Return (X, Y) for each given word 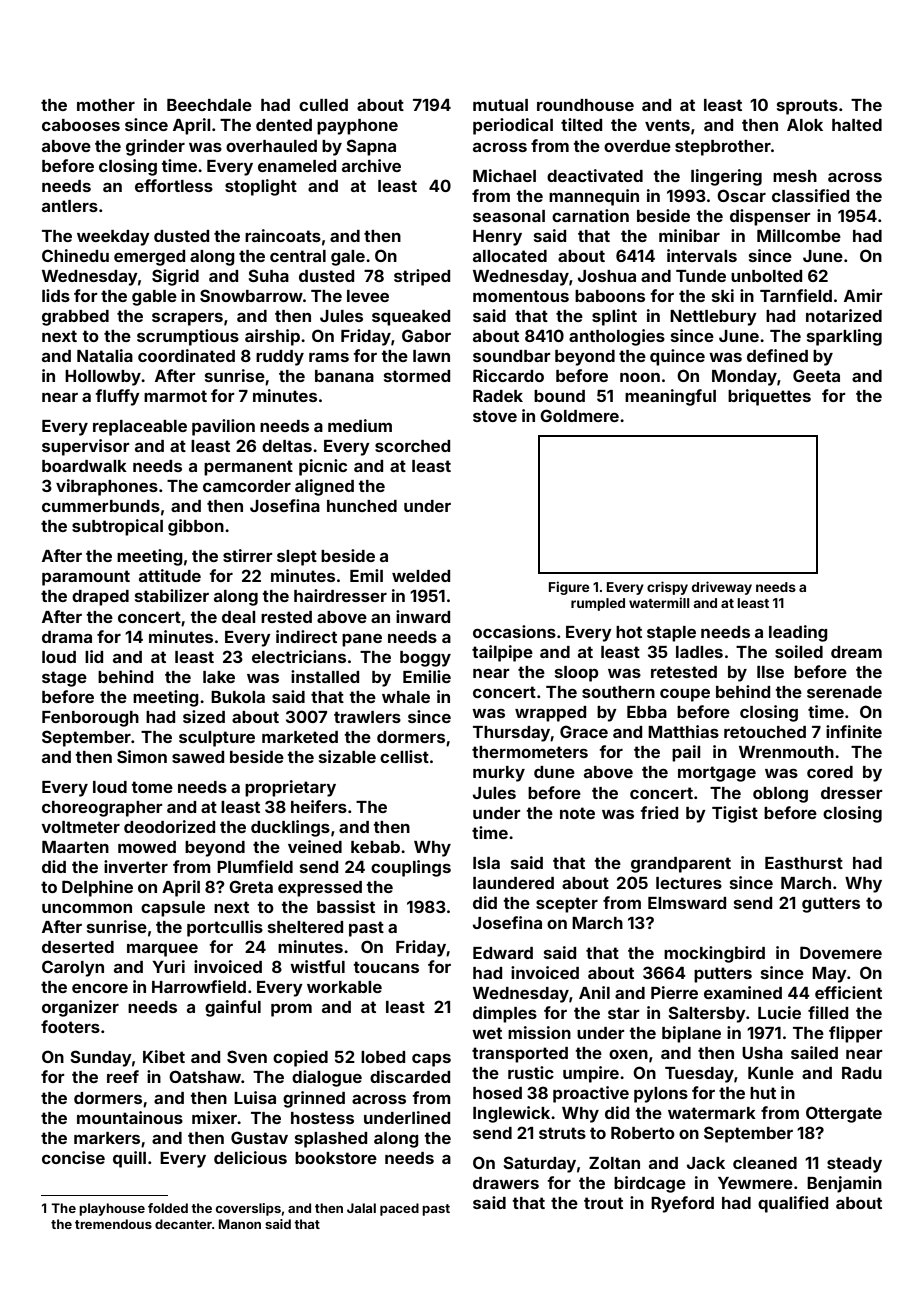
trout (603, 1203)
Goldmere (579, 415)
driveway (722, 588)
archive (371, 165)
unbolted (766, 276)
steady (854, 1165)
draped (100, 598)
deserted (78, 947)
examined (743, 992)
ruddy (280, 358)
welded (421, 576)
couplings (411, 868)
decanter (183, 1224)
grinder (155, 147)
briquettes (769, 397)
